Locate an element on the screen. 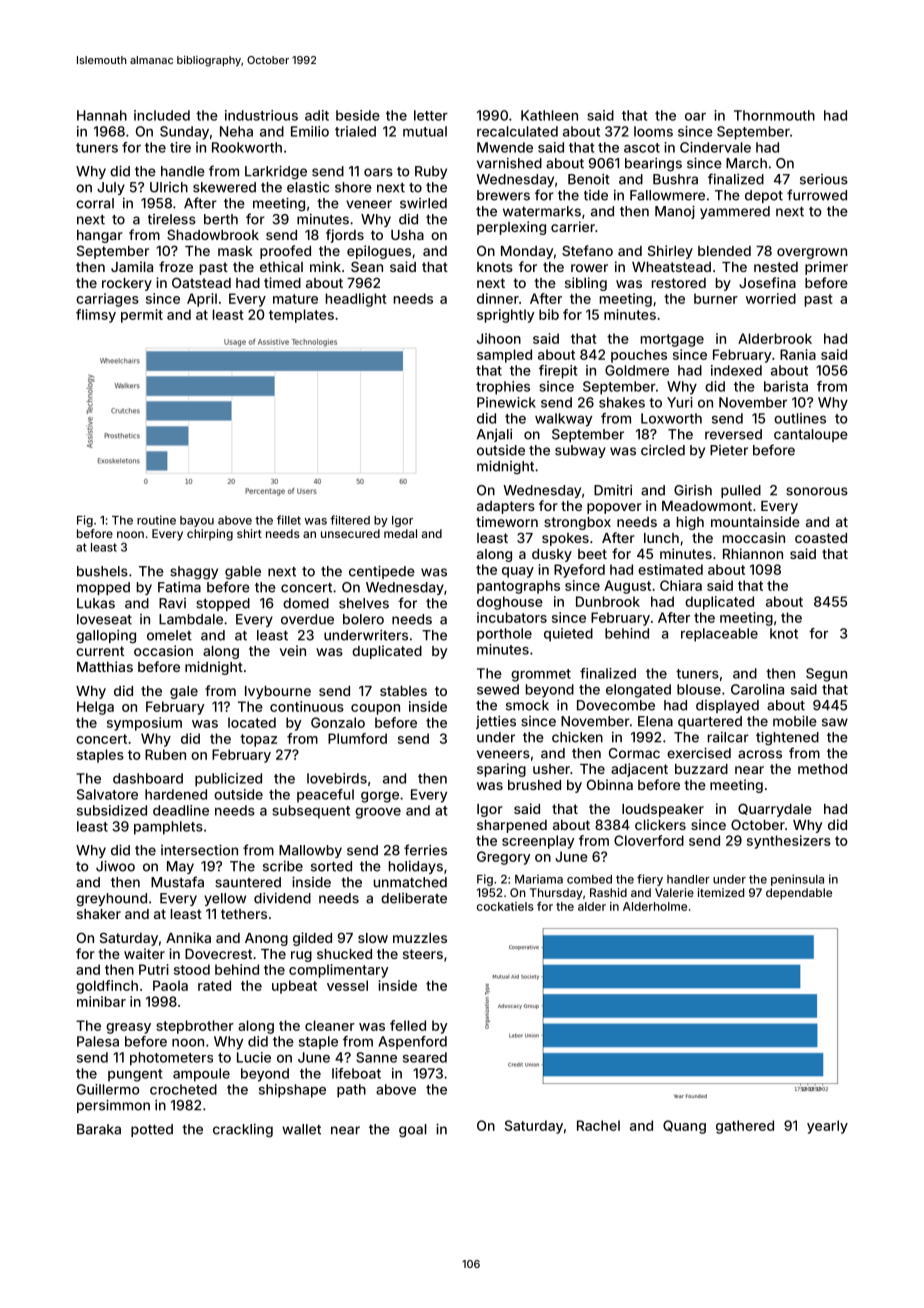  itemized is located at coordinates (721, 892).
